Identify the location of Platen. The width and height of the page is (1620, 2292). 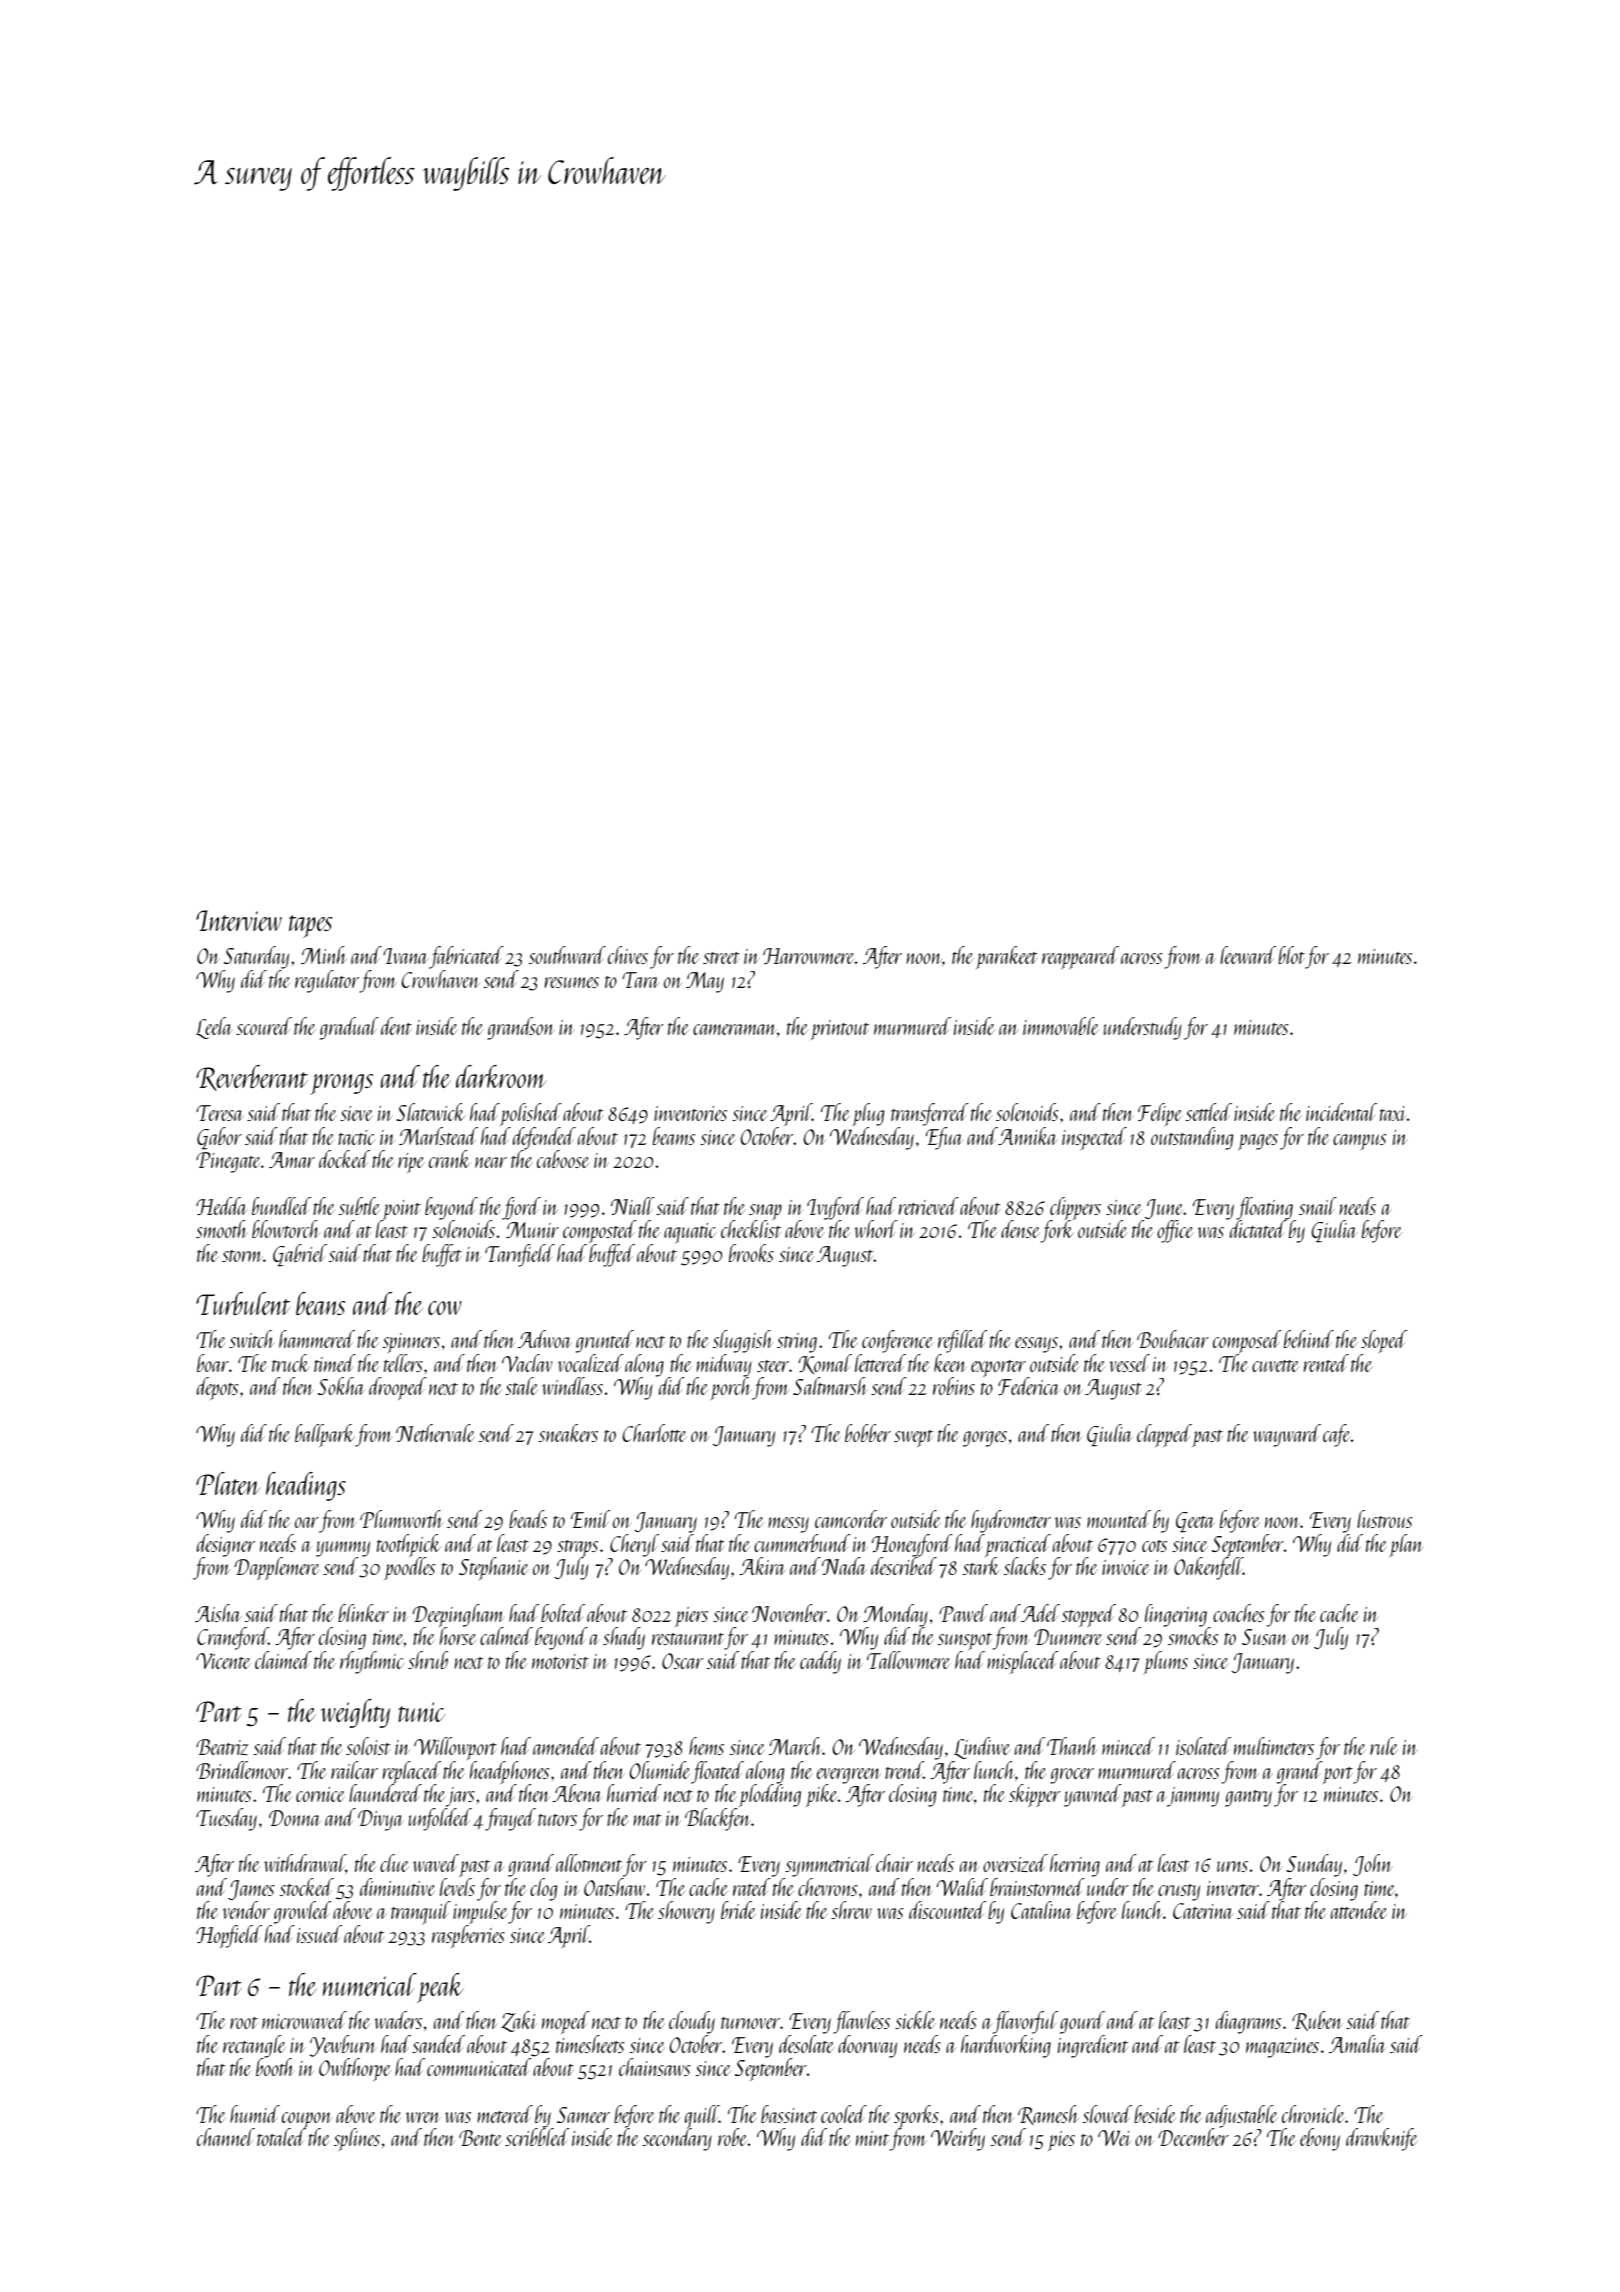
(228, 1483).
